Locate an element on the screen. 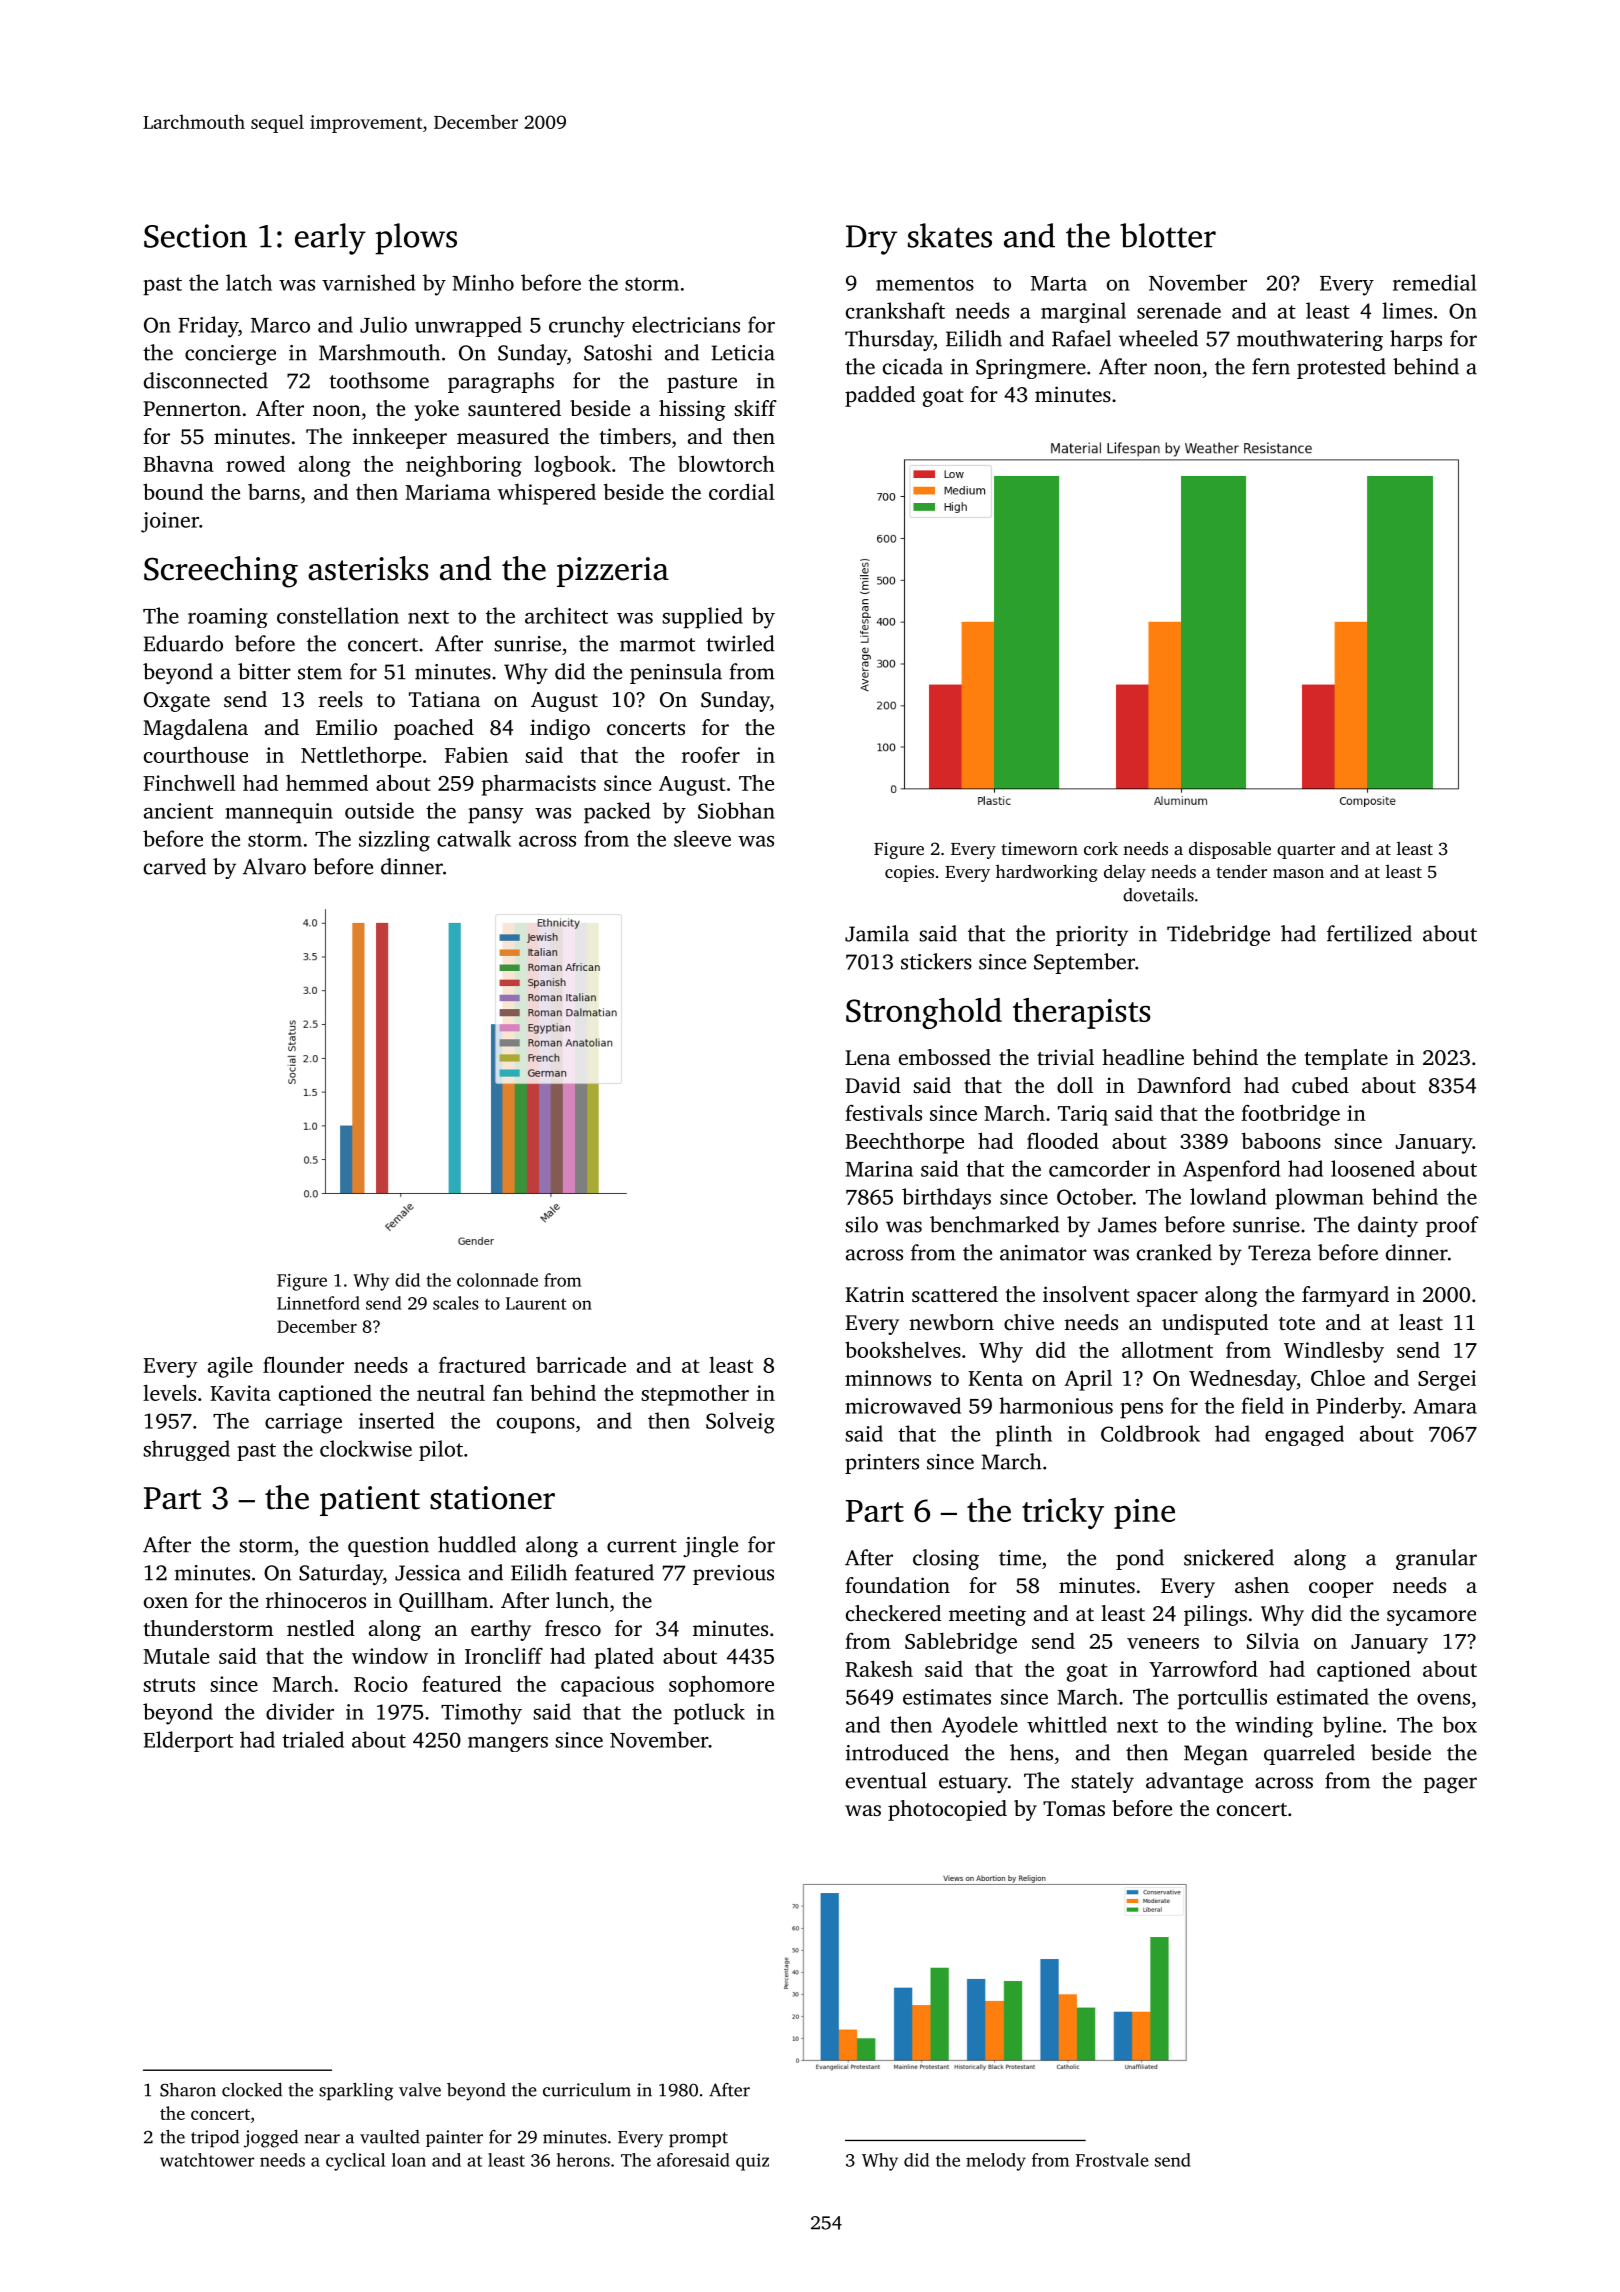 This screenshot has width=1620, height=2292. mannequin is located at coordinates (279, 813).
